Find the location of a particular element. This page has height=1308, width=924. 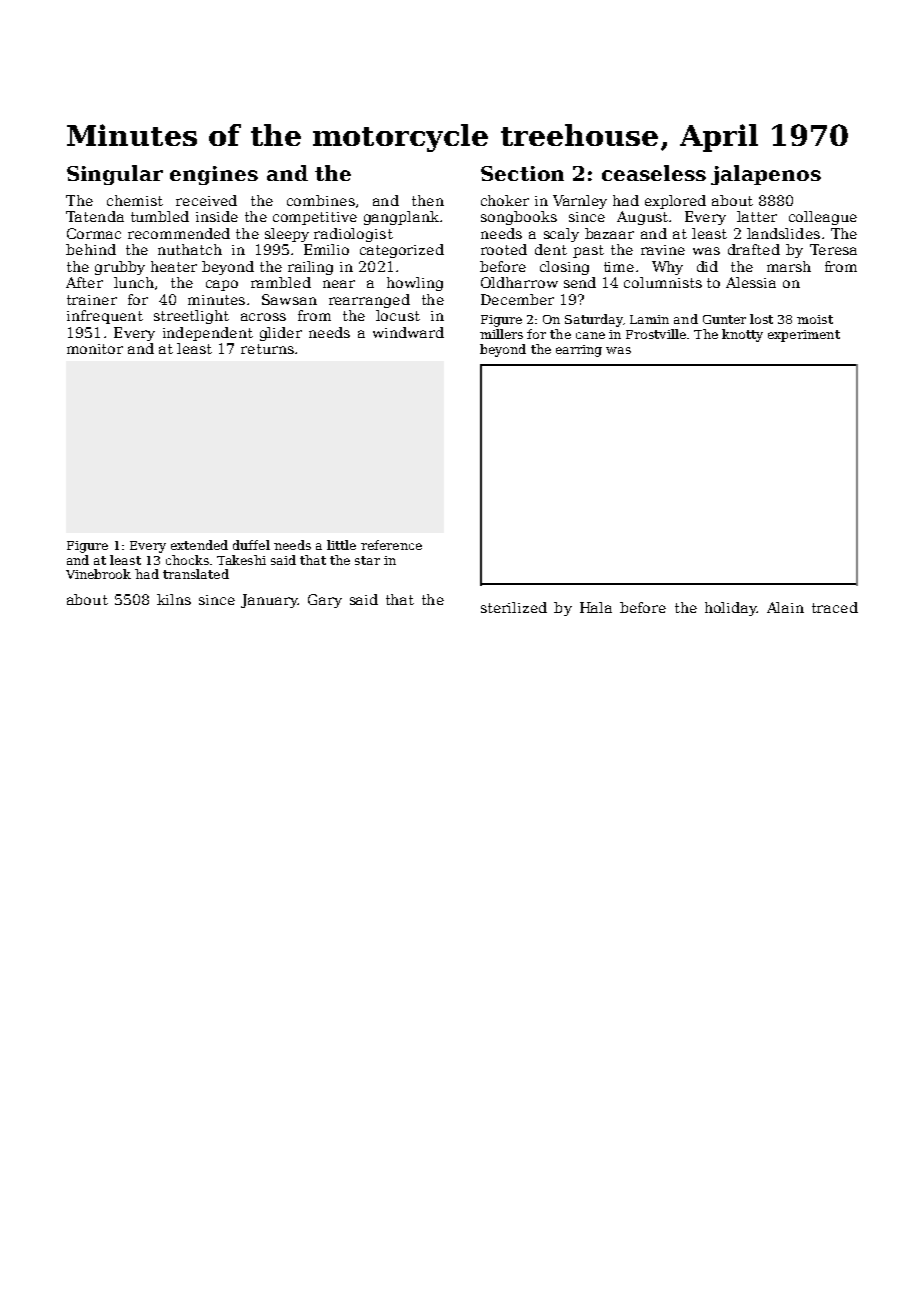

chemist is located at coordinates (135, 200).
